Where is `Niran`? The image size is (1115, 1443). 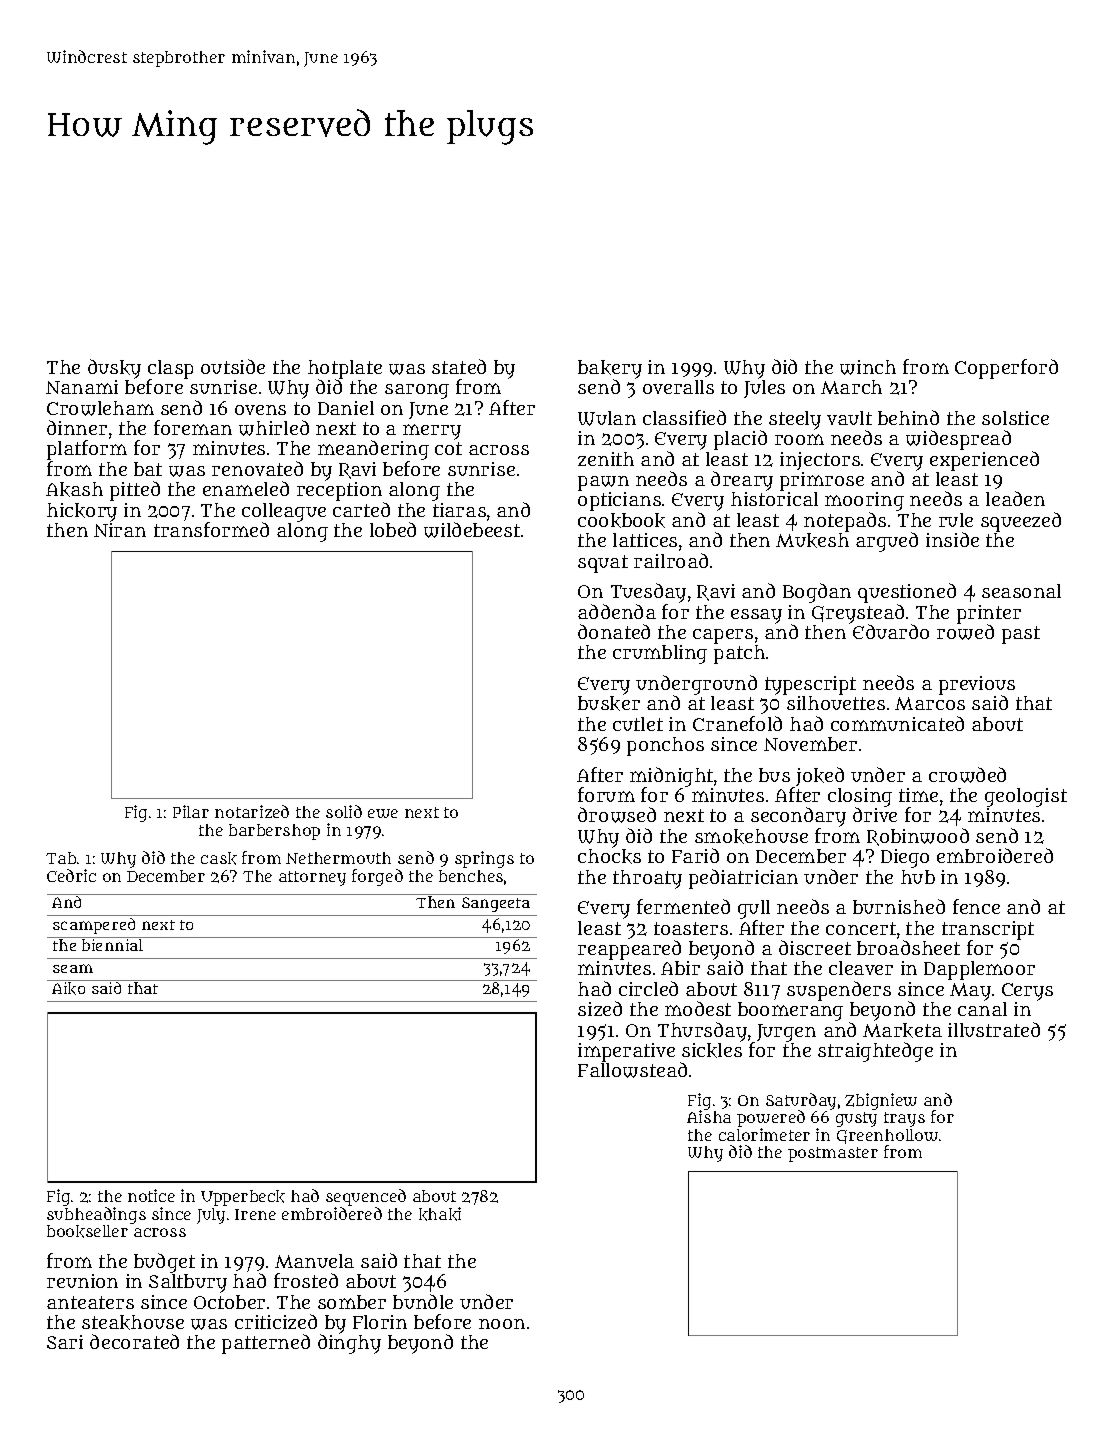 Niran is located at coordinates (120, 530).
